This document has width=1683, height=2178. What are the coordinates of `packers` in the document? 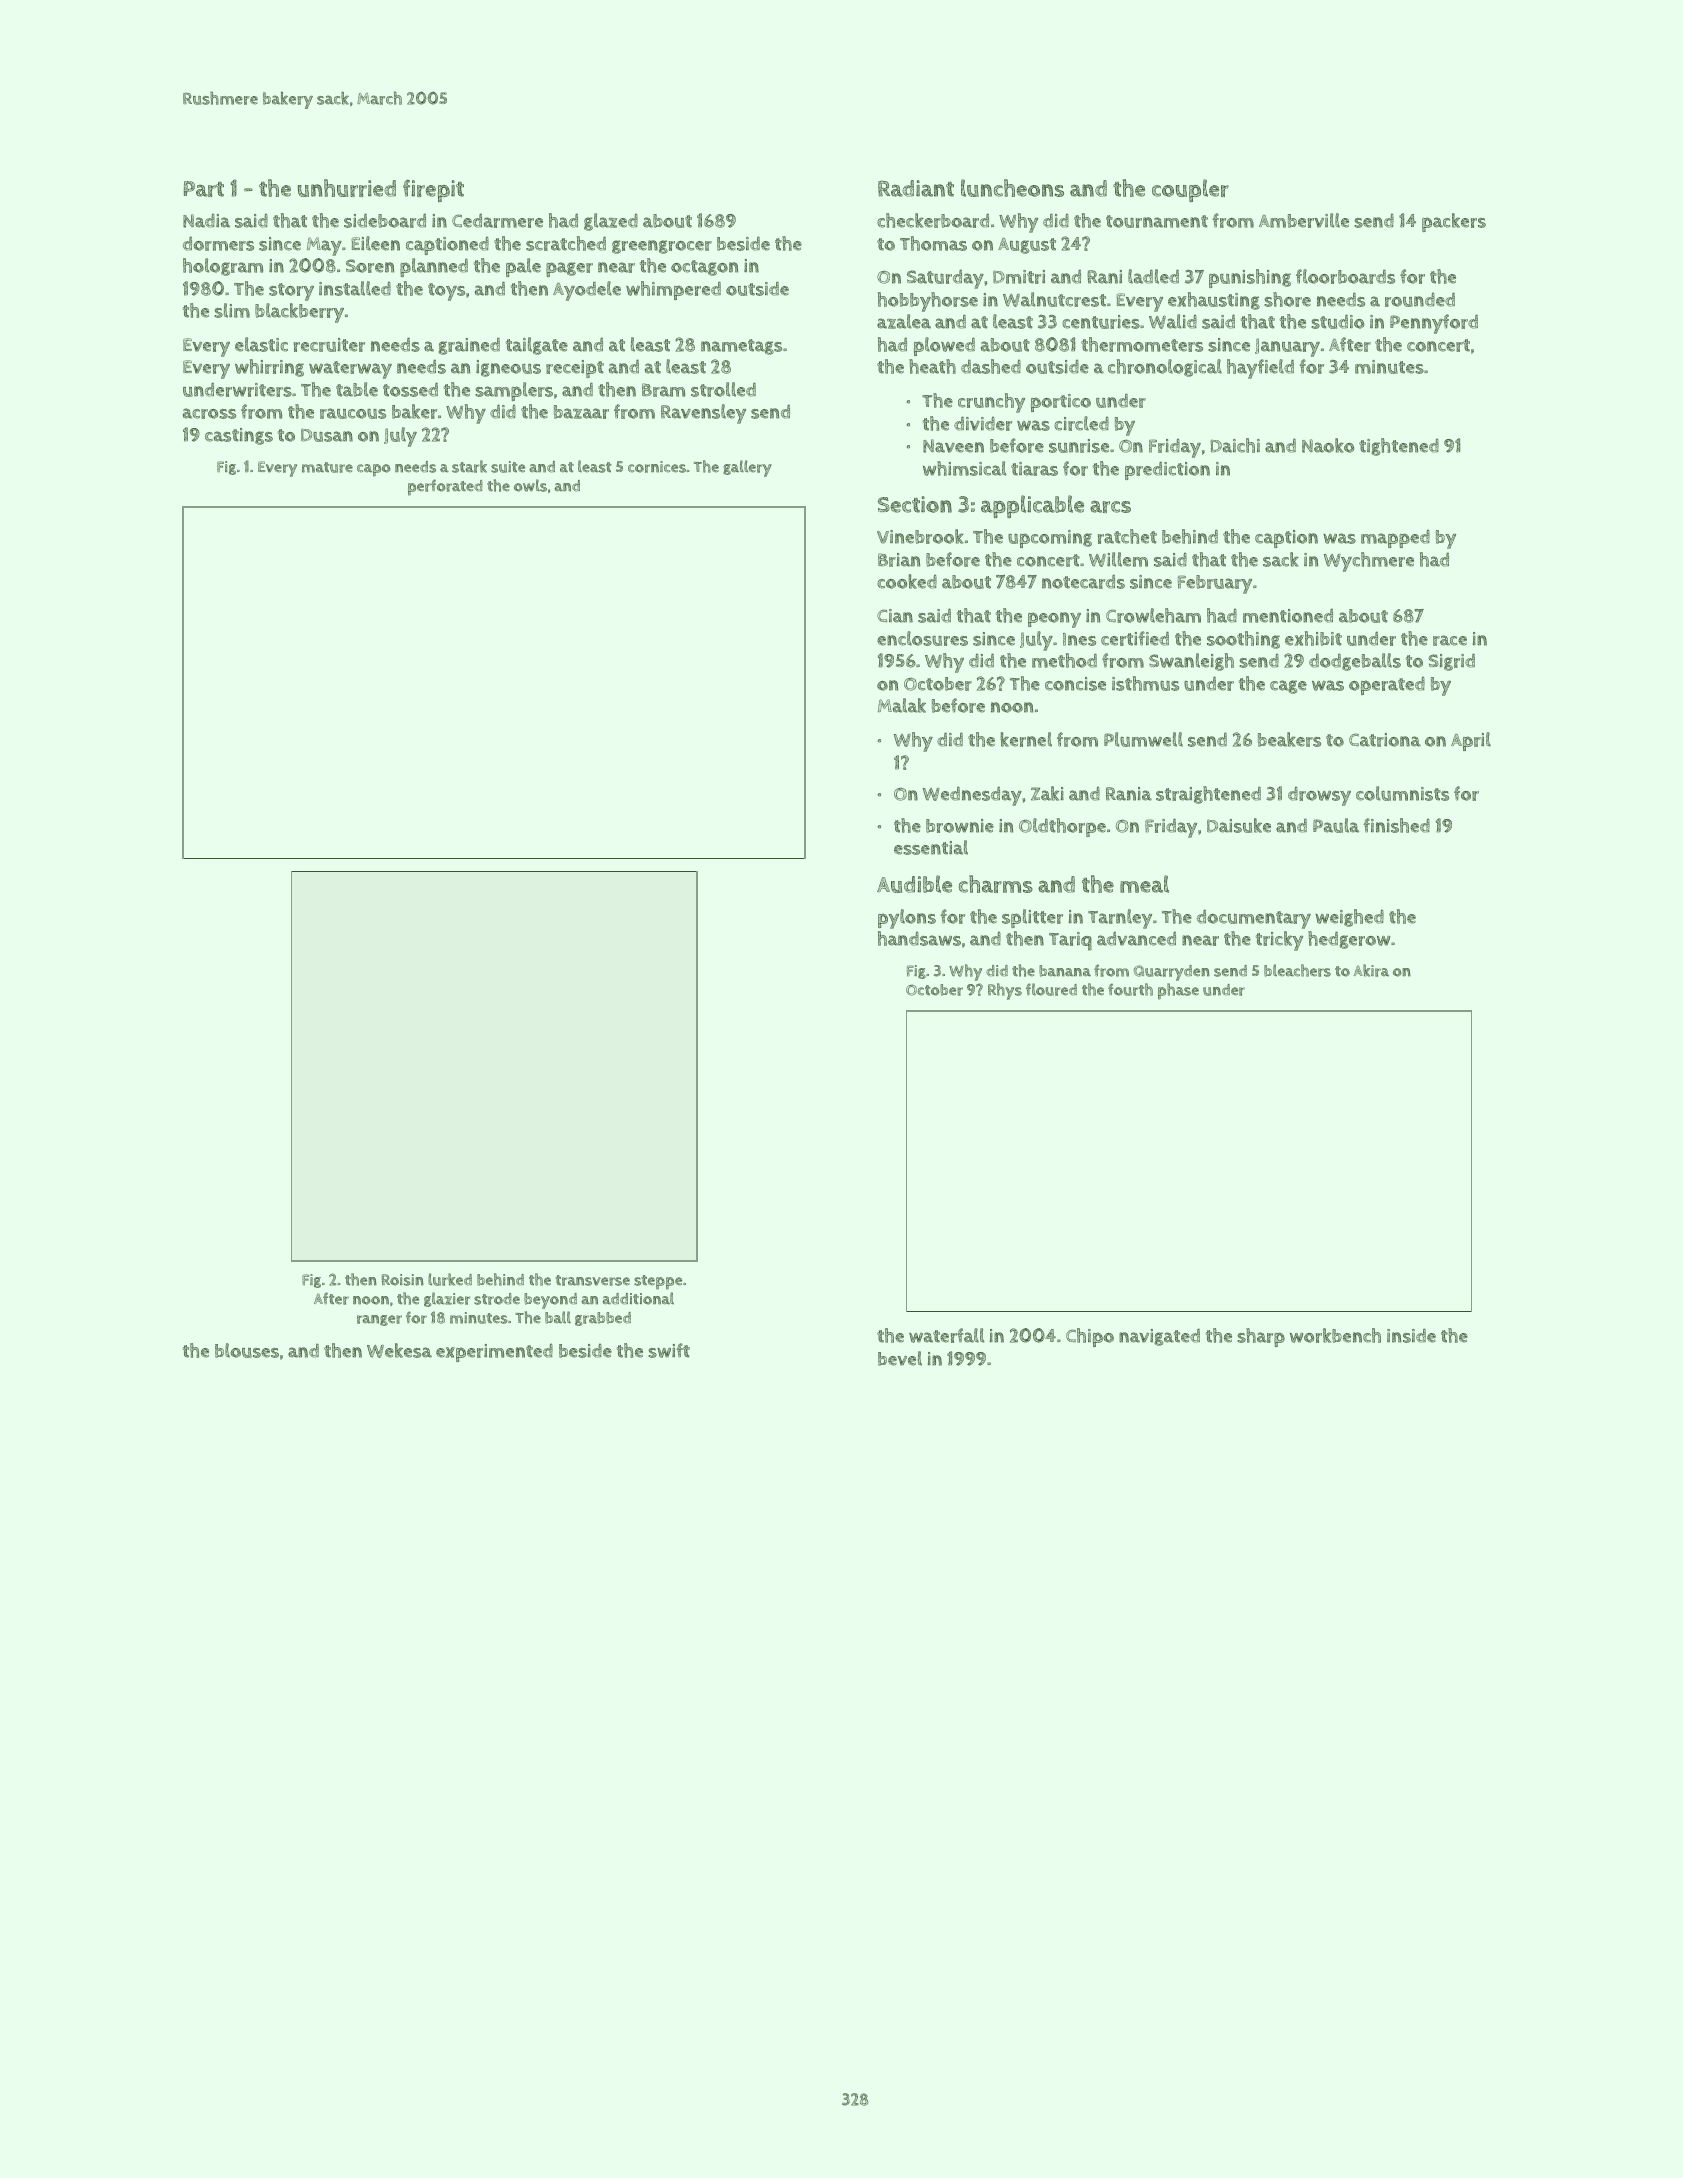 It's located at (1454, 222).
